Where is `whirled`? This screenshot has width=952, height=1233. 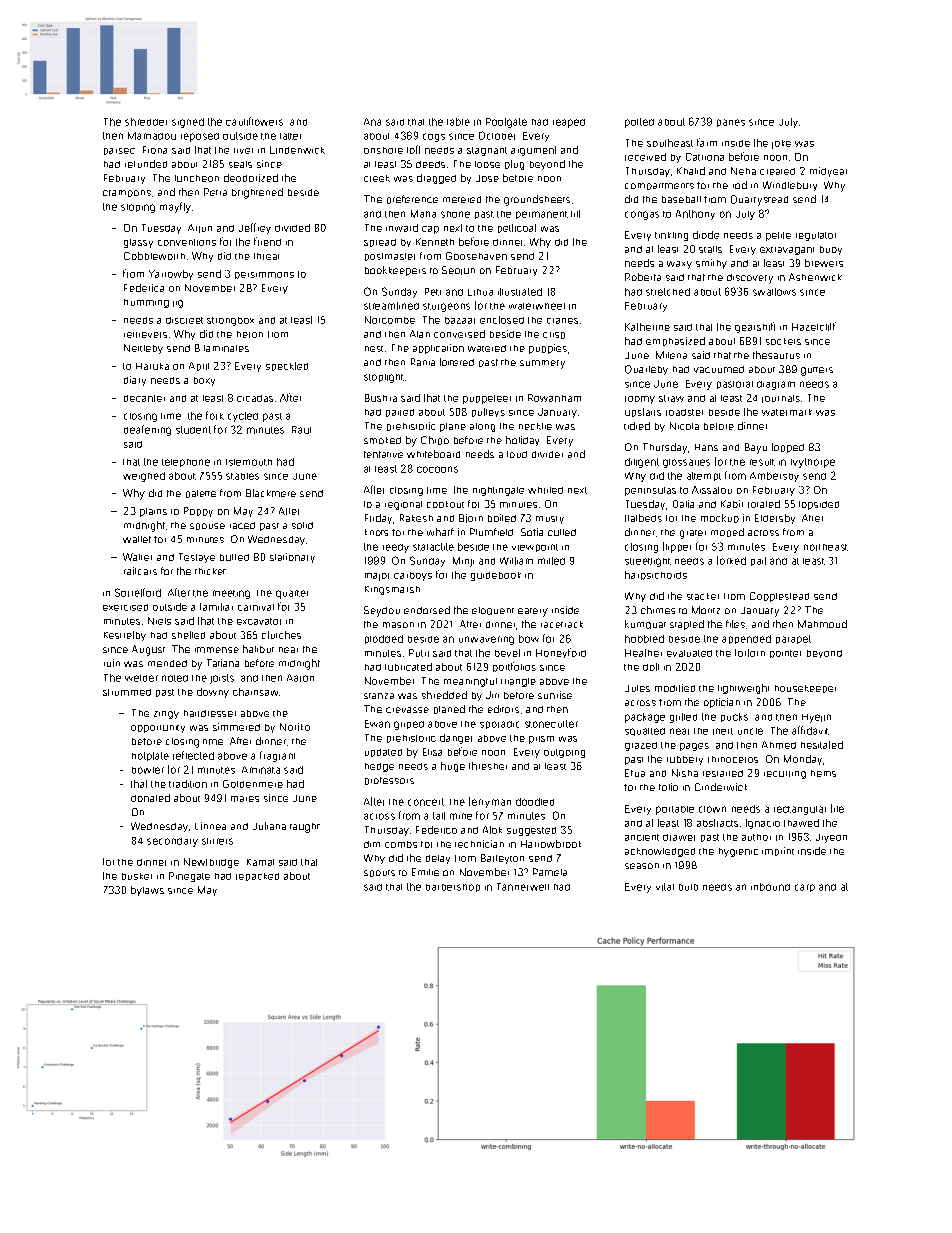
whirled is located at coordinates (545, 490).
